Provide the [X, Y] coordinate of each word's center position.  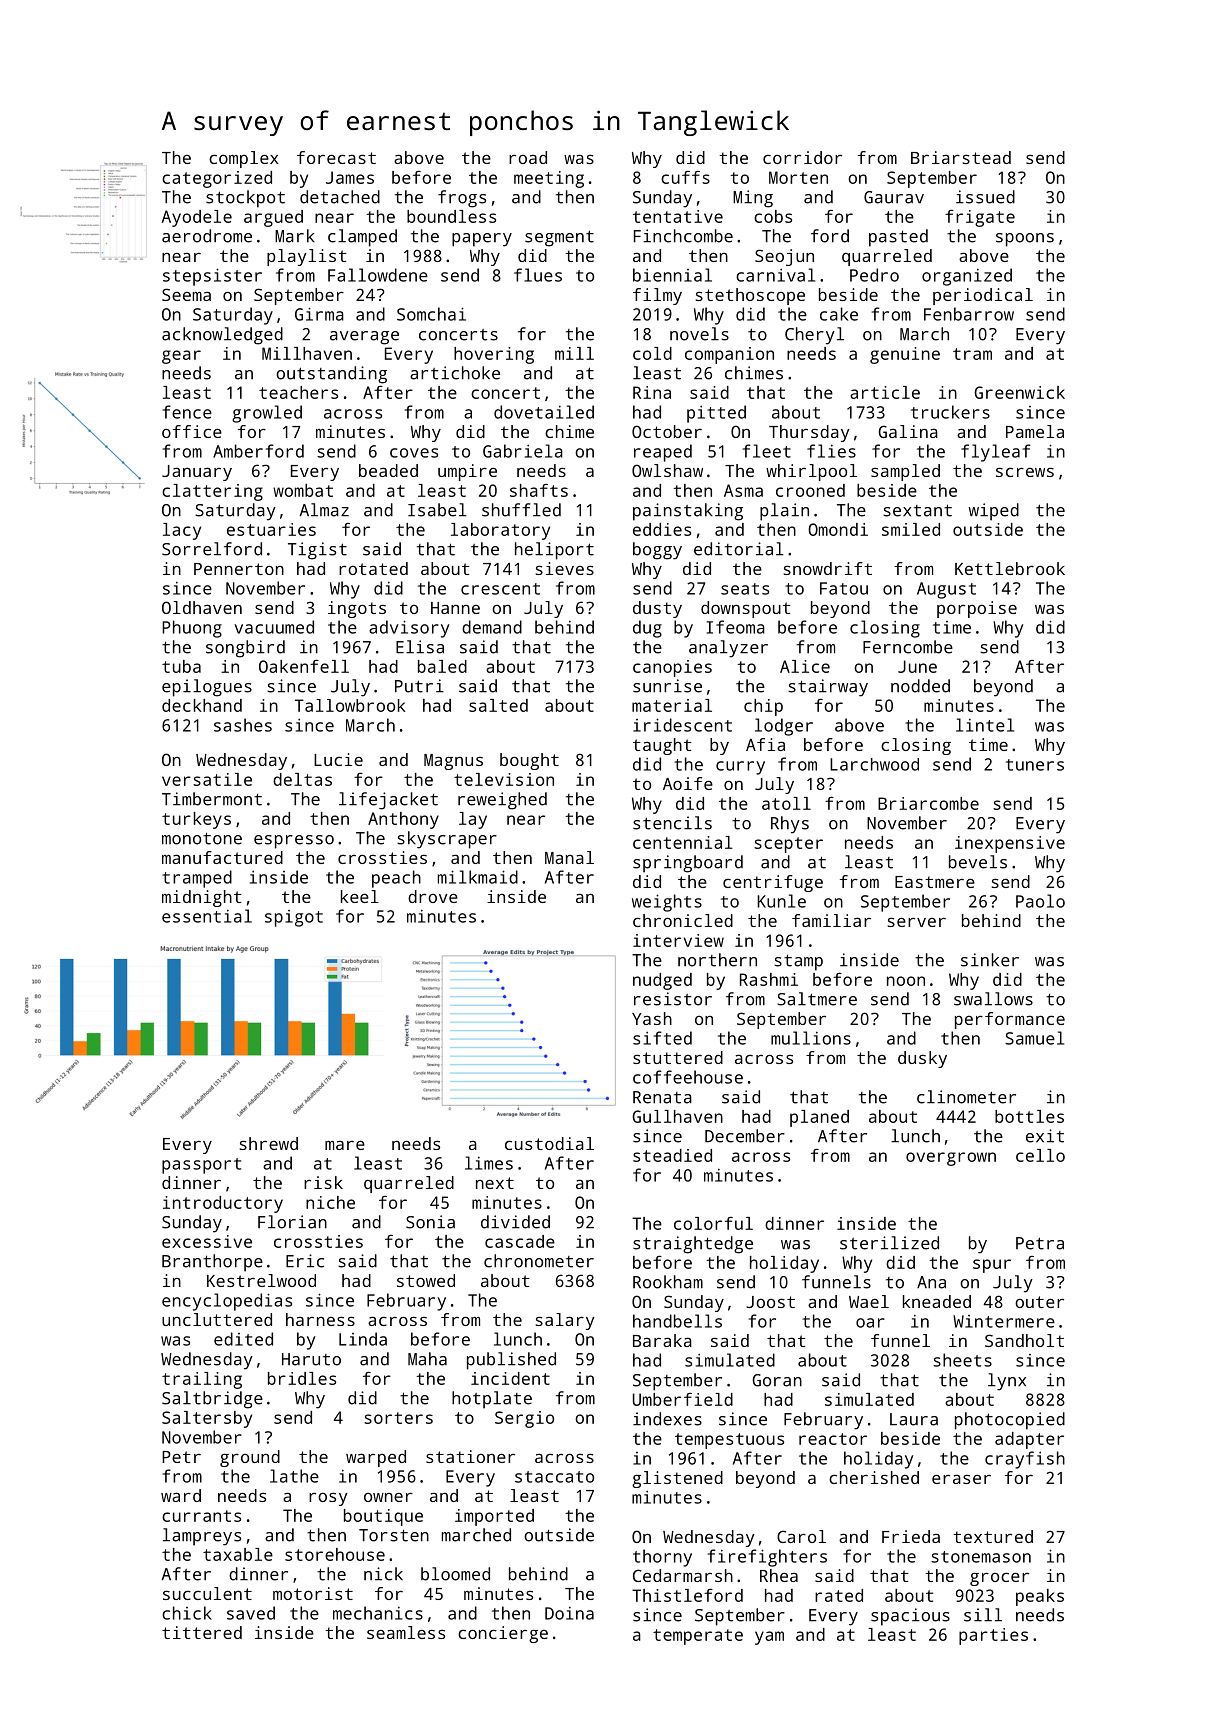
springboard [688, 864]
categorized [217, 179]
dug [647, 629]
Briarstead [961, 157]
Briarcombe [928, 803]
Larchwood [874, 764]
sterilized [889, 1243]
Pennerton [239, 569]
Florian [292, 1222]
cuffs [685, 177]
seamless [406, 1632]
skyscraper [447, 840]
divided [515, 1222]
